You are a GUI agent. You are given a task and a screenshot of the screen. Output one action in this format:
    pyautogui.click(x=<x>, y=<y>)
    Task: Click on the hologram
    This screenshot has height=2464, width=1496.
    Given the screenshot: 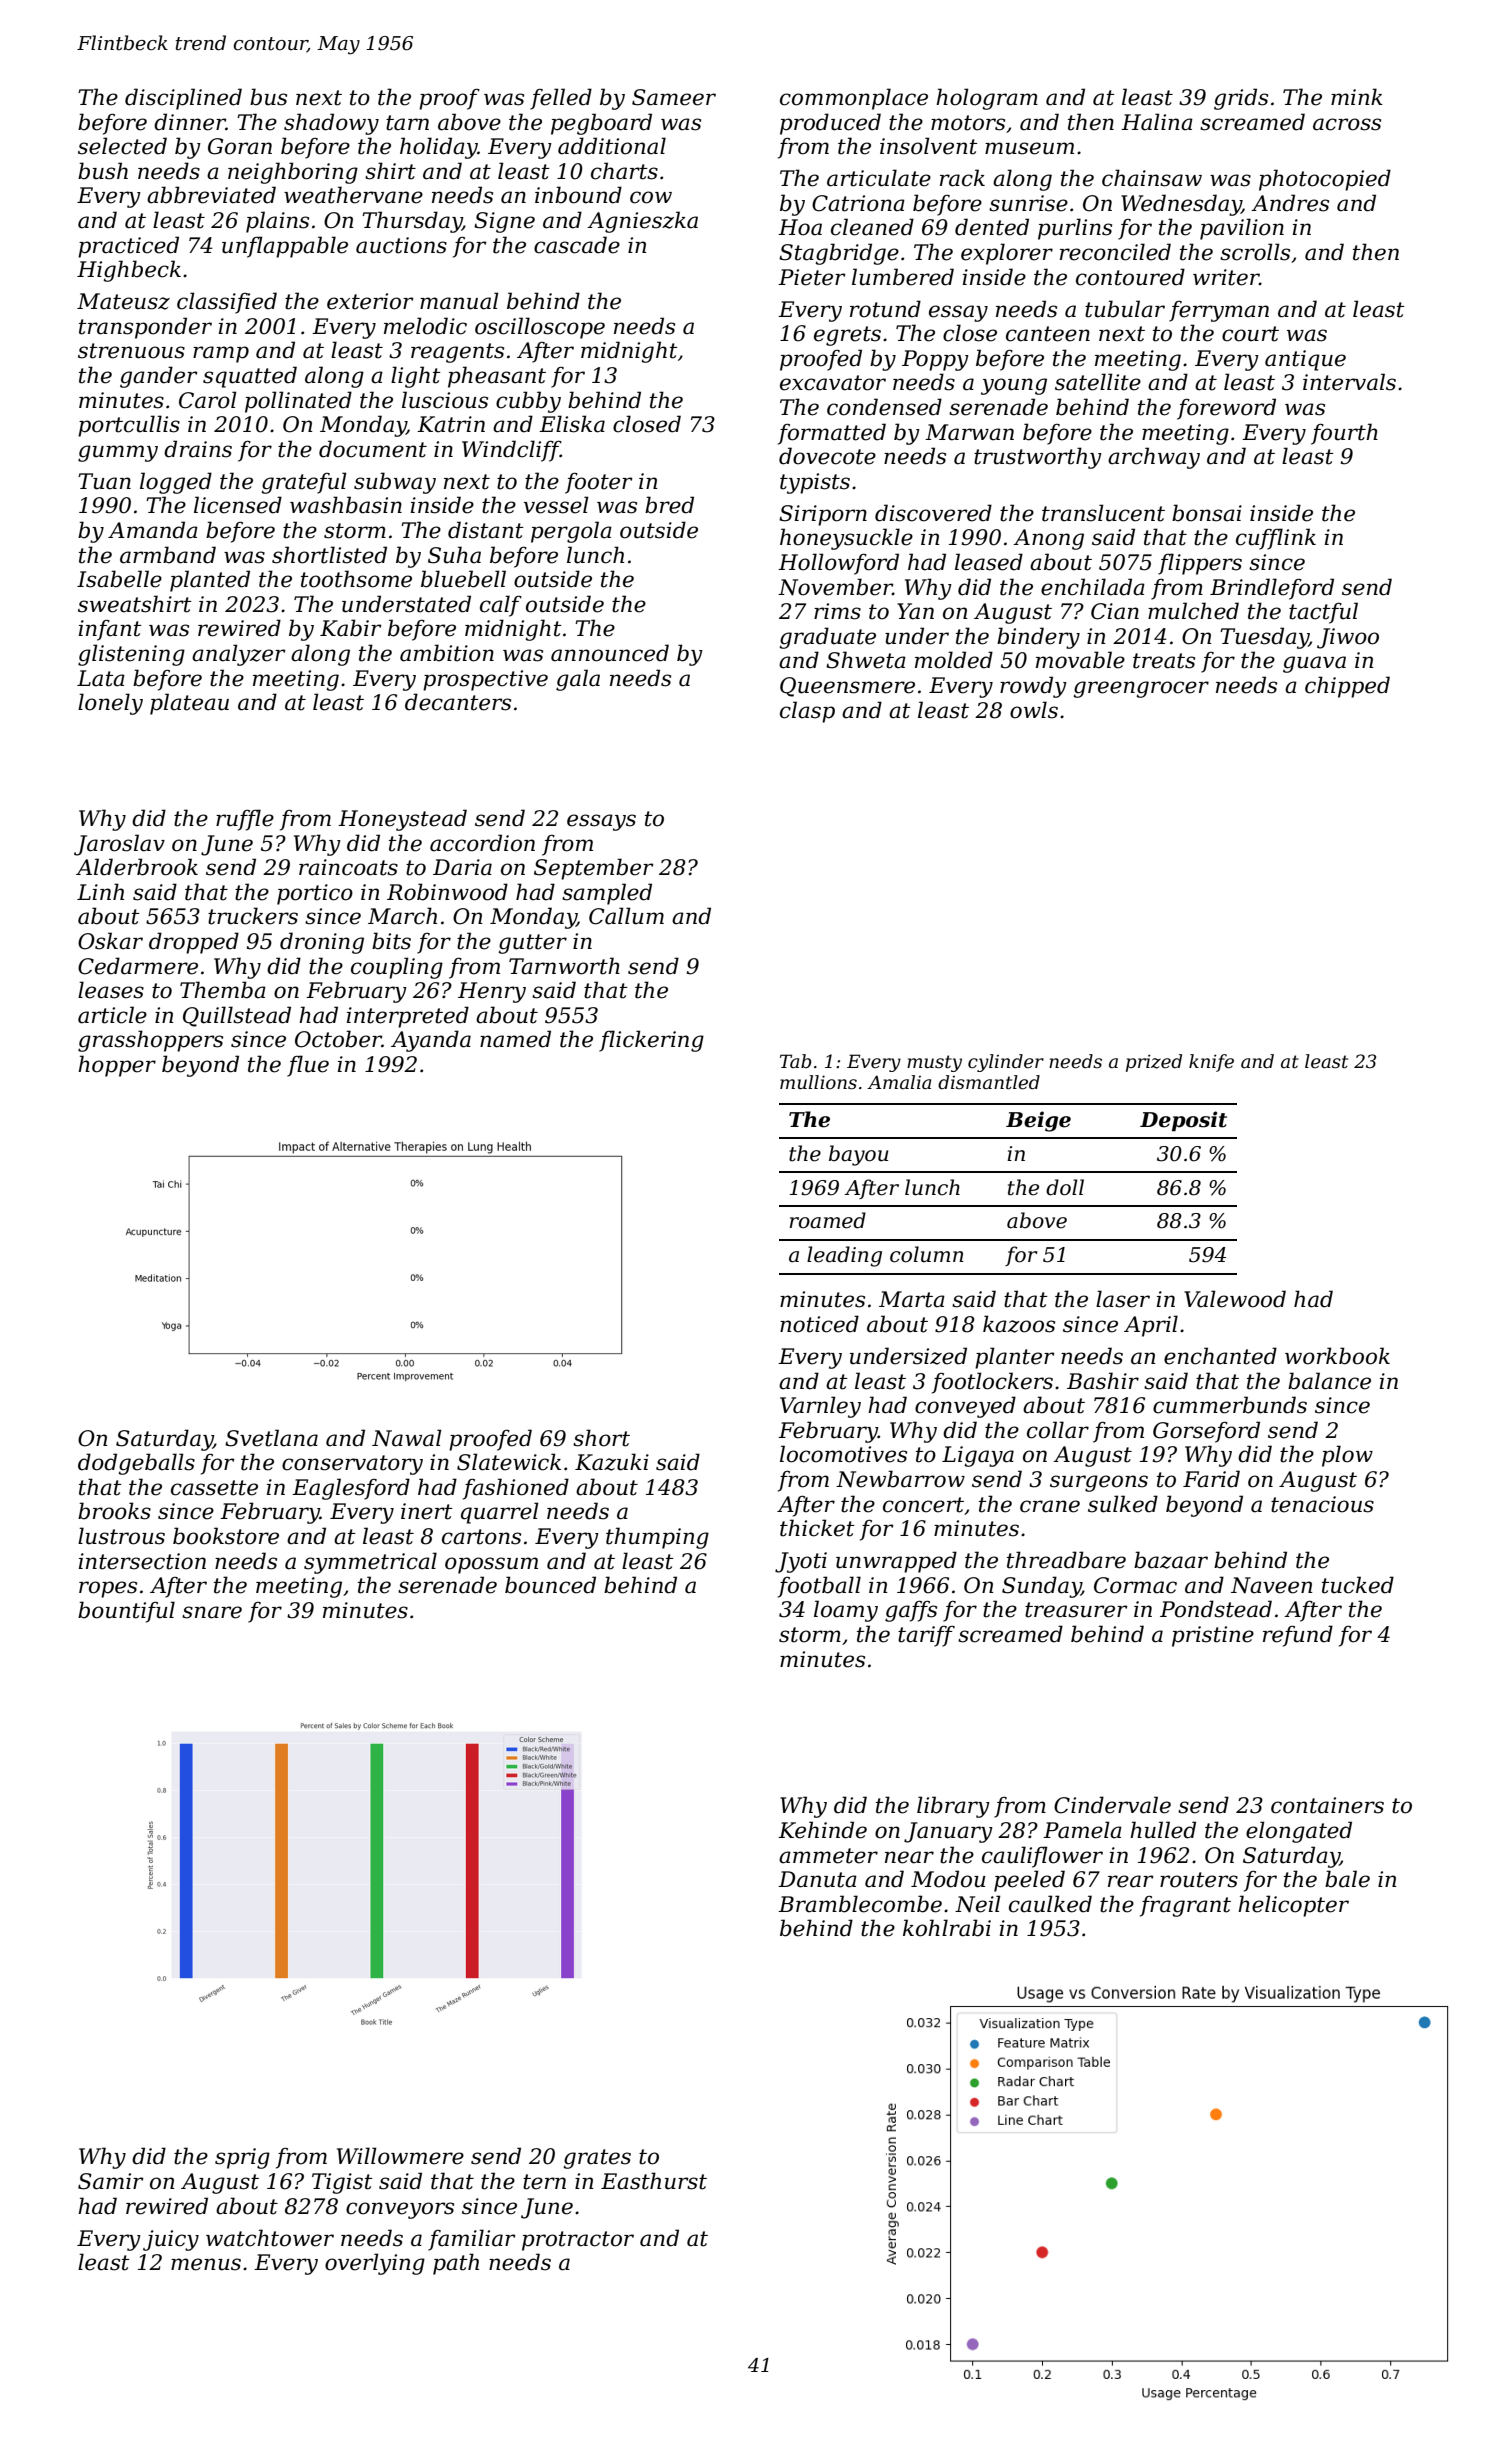 What is the action you would take?
    pyautogui.click(x=987, y=99)
